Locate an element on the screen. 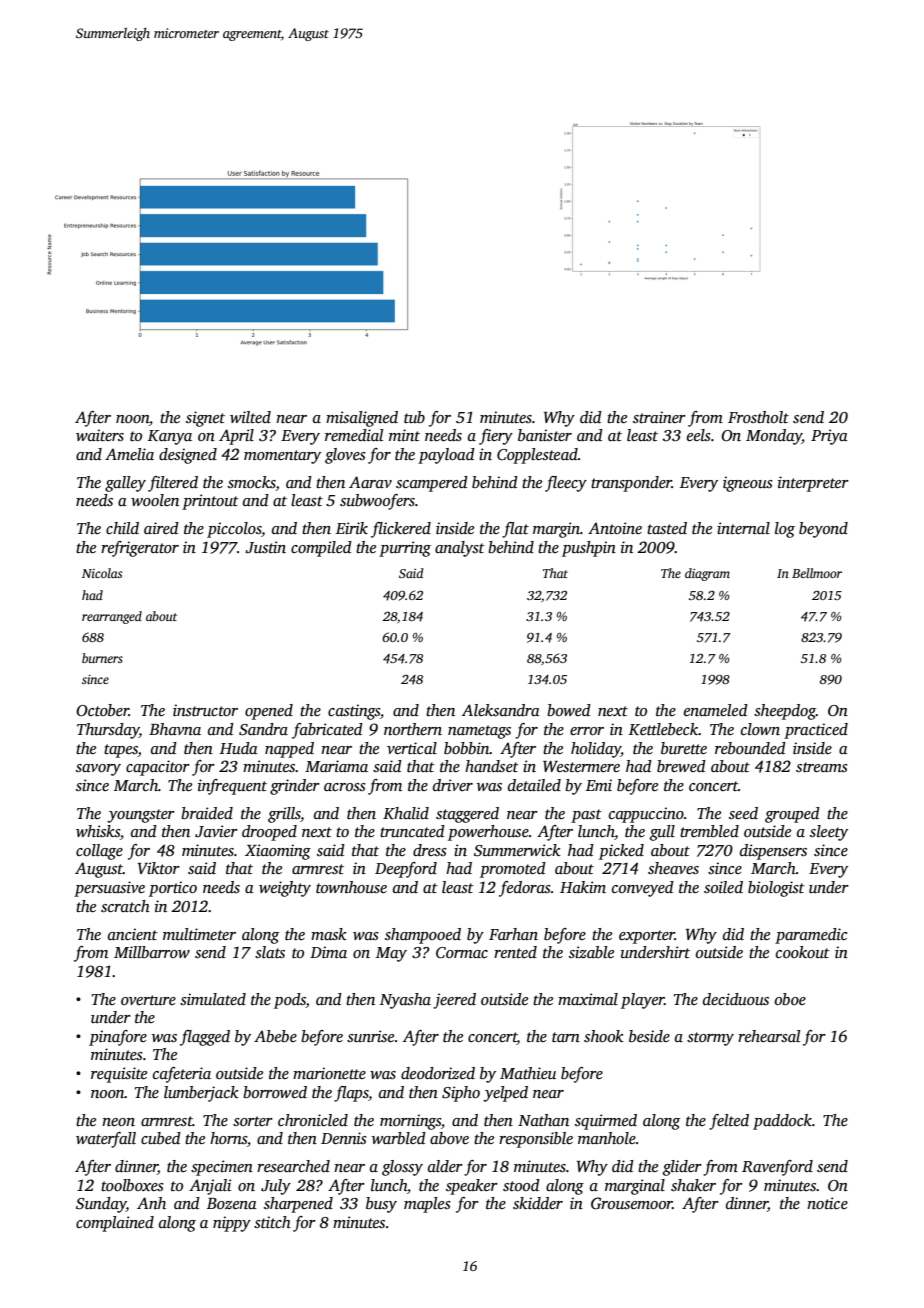 The image size is (924, 1308). squirmed is located at coordinates (606, 1122).
